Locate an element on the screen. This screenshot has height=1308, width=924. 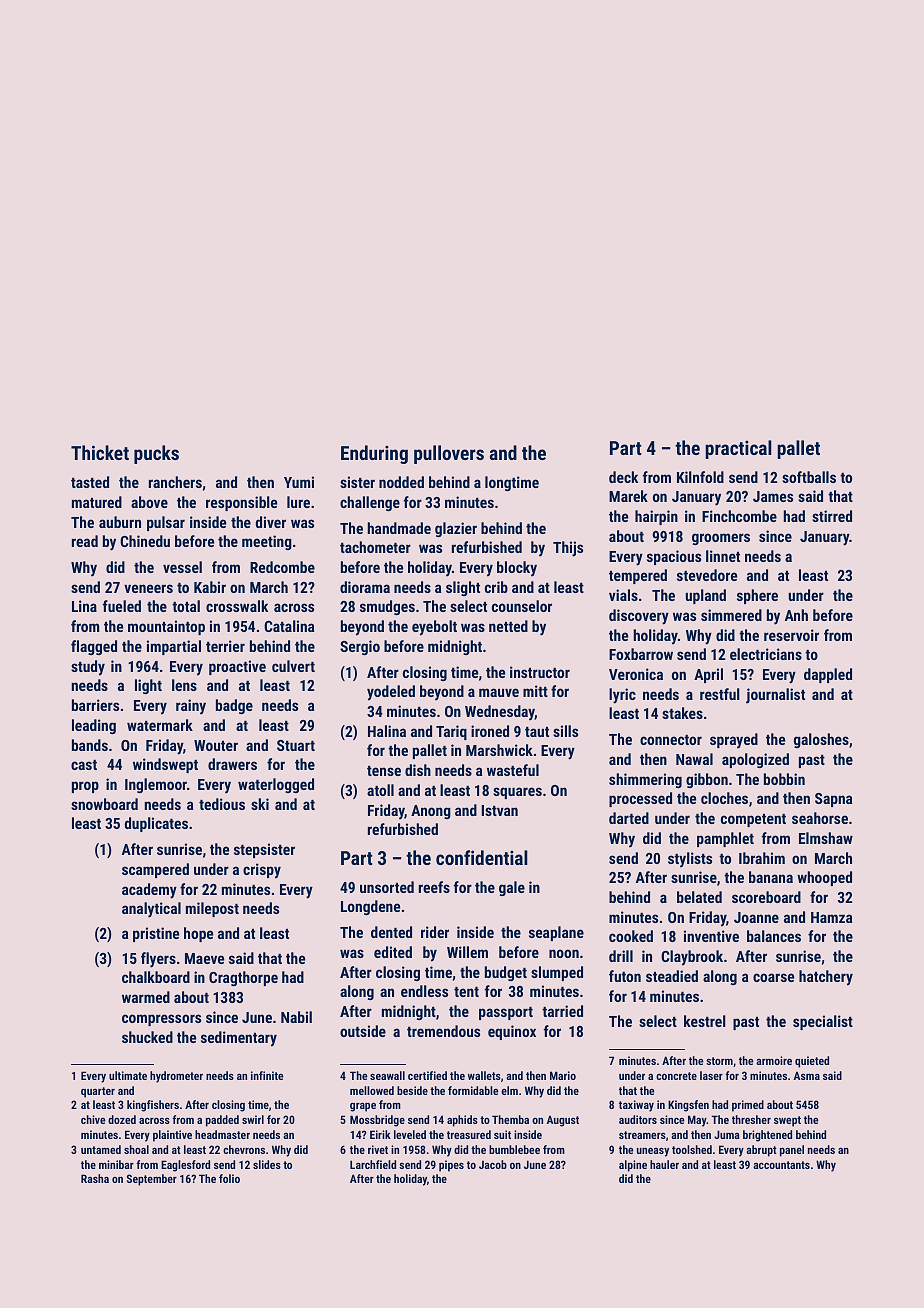
gibbon is located at coordinates (707, 780).
